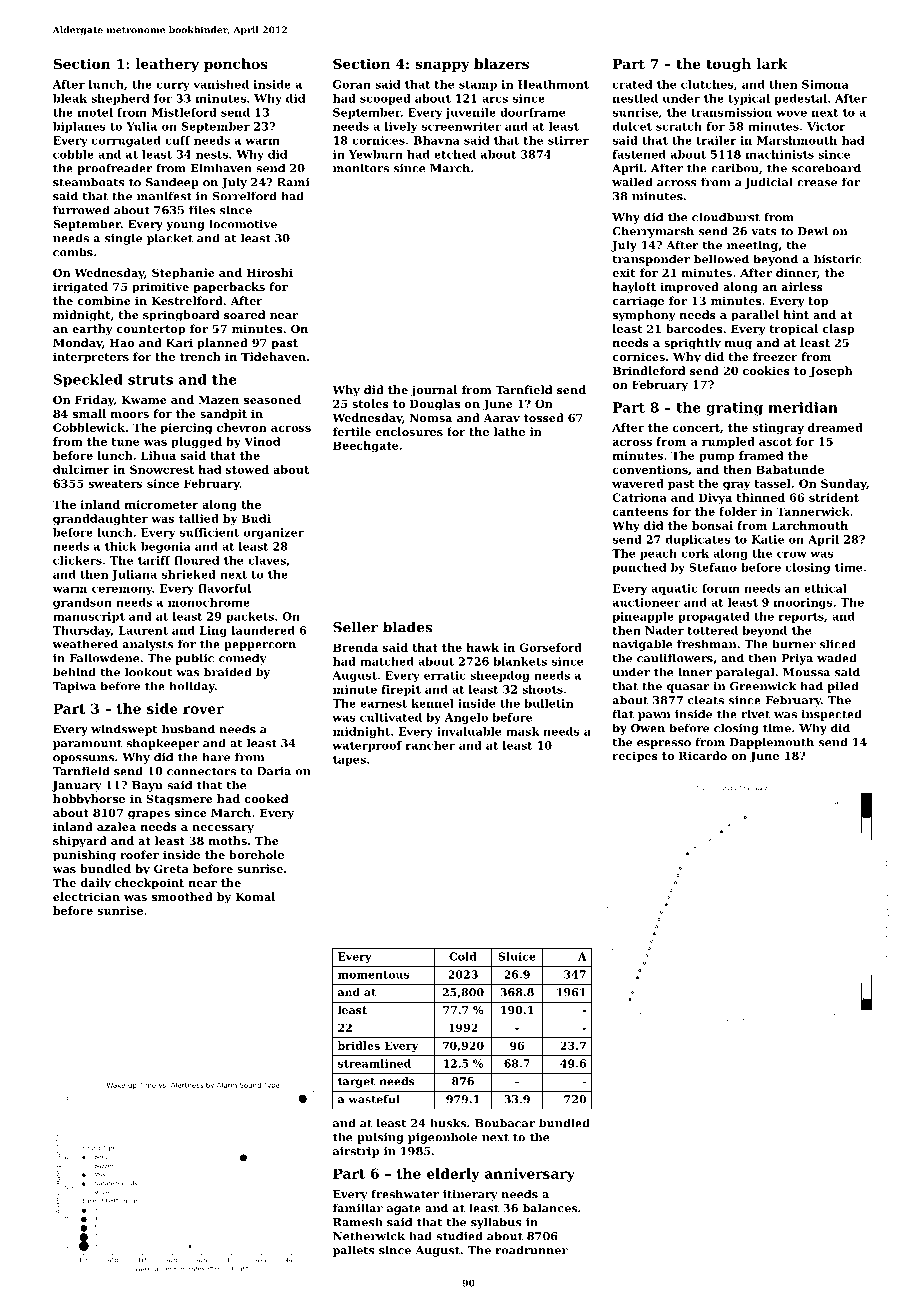 The width and height of the screenshot is (924, 1308). Describe the element at coordinates (442, 66) in the screenshot. I see `snappy` at that location.
